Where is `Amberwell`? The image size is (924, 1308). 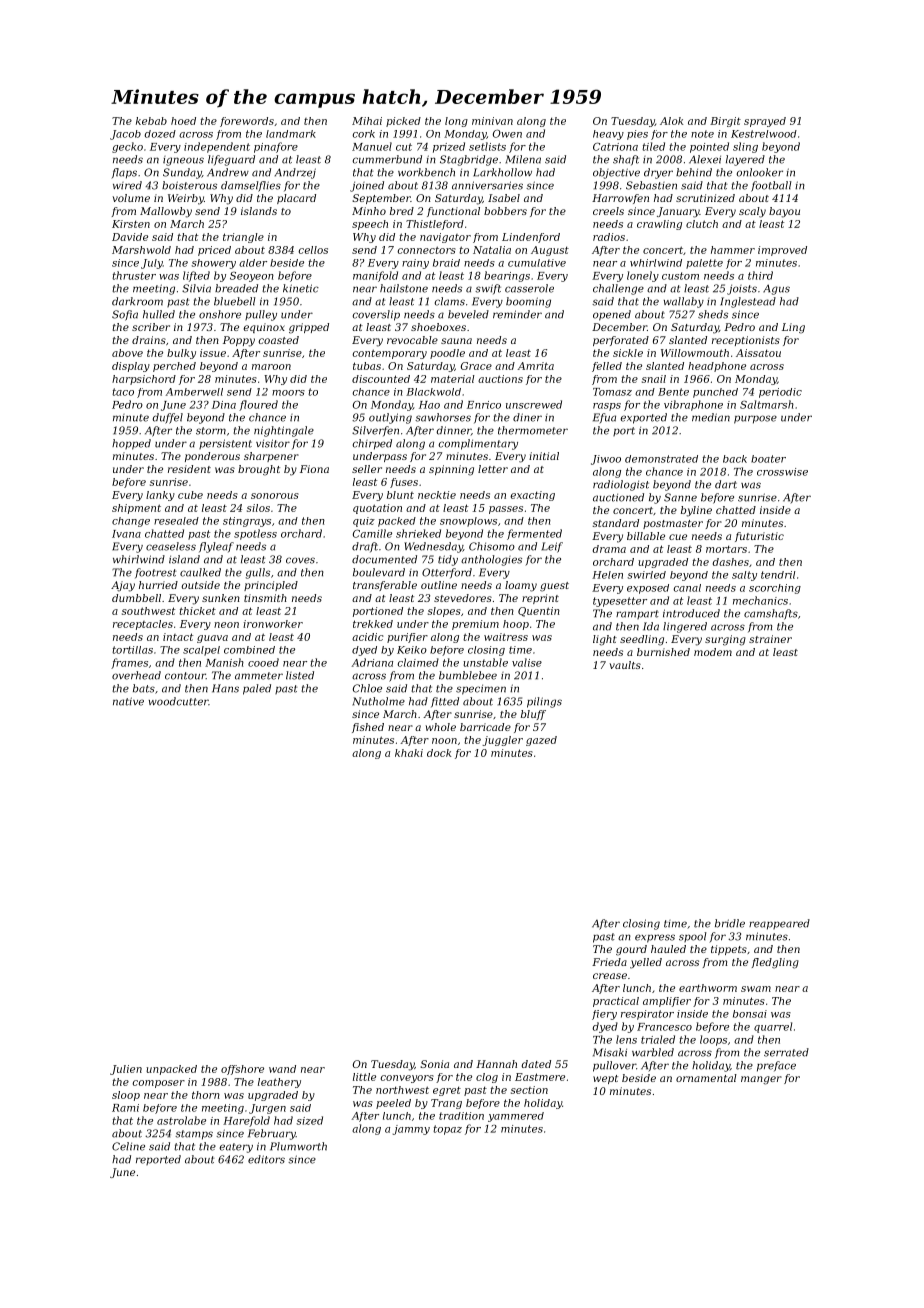 Amberwell is located at coordinates (194, 392).
